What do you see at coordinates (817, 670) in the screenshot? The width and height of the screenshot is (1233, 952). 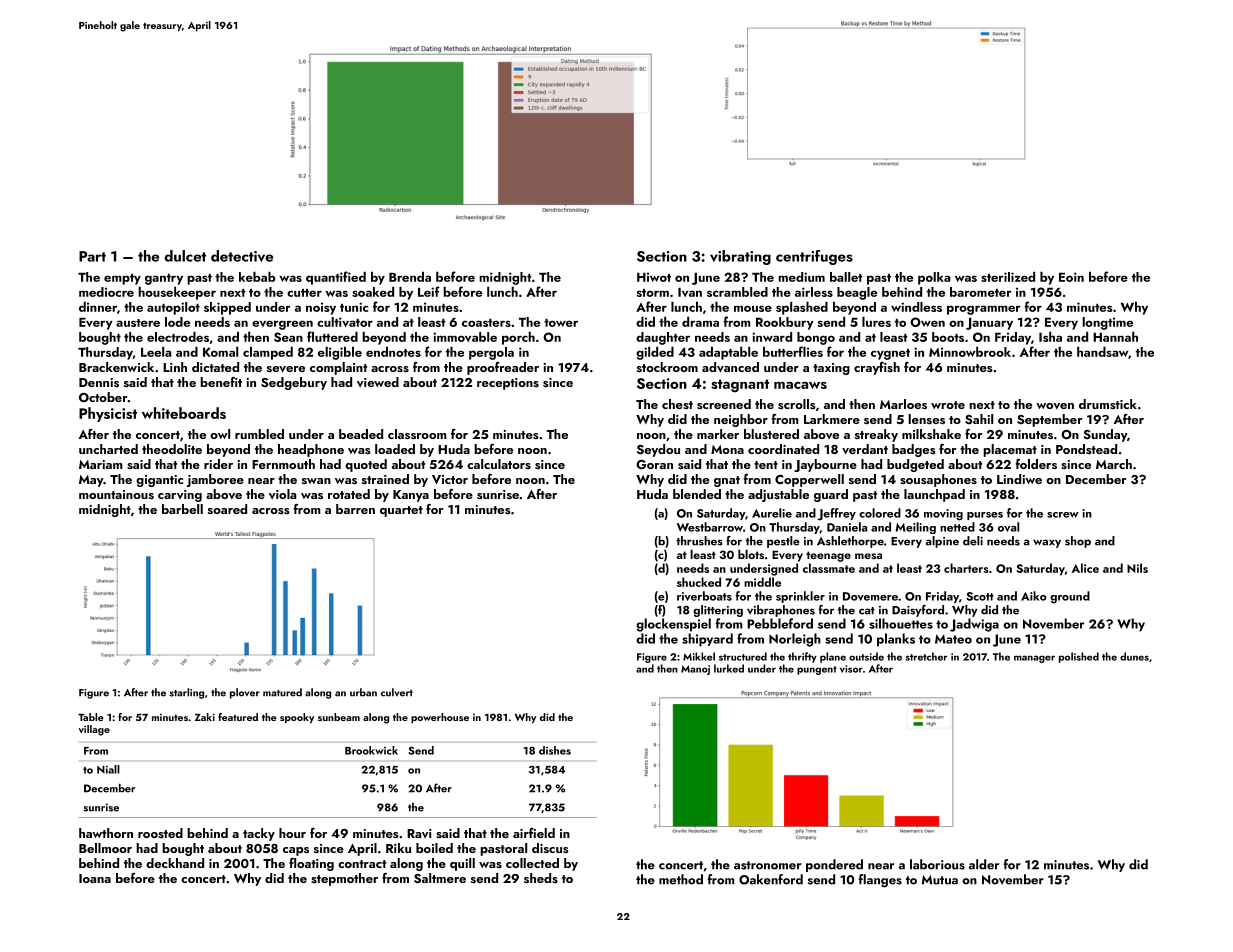 I see `pungent` at bounding box center [817, 670].
